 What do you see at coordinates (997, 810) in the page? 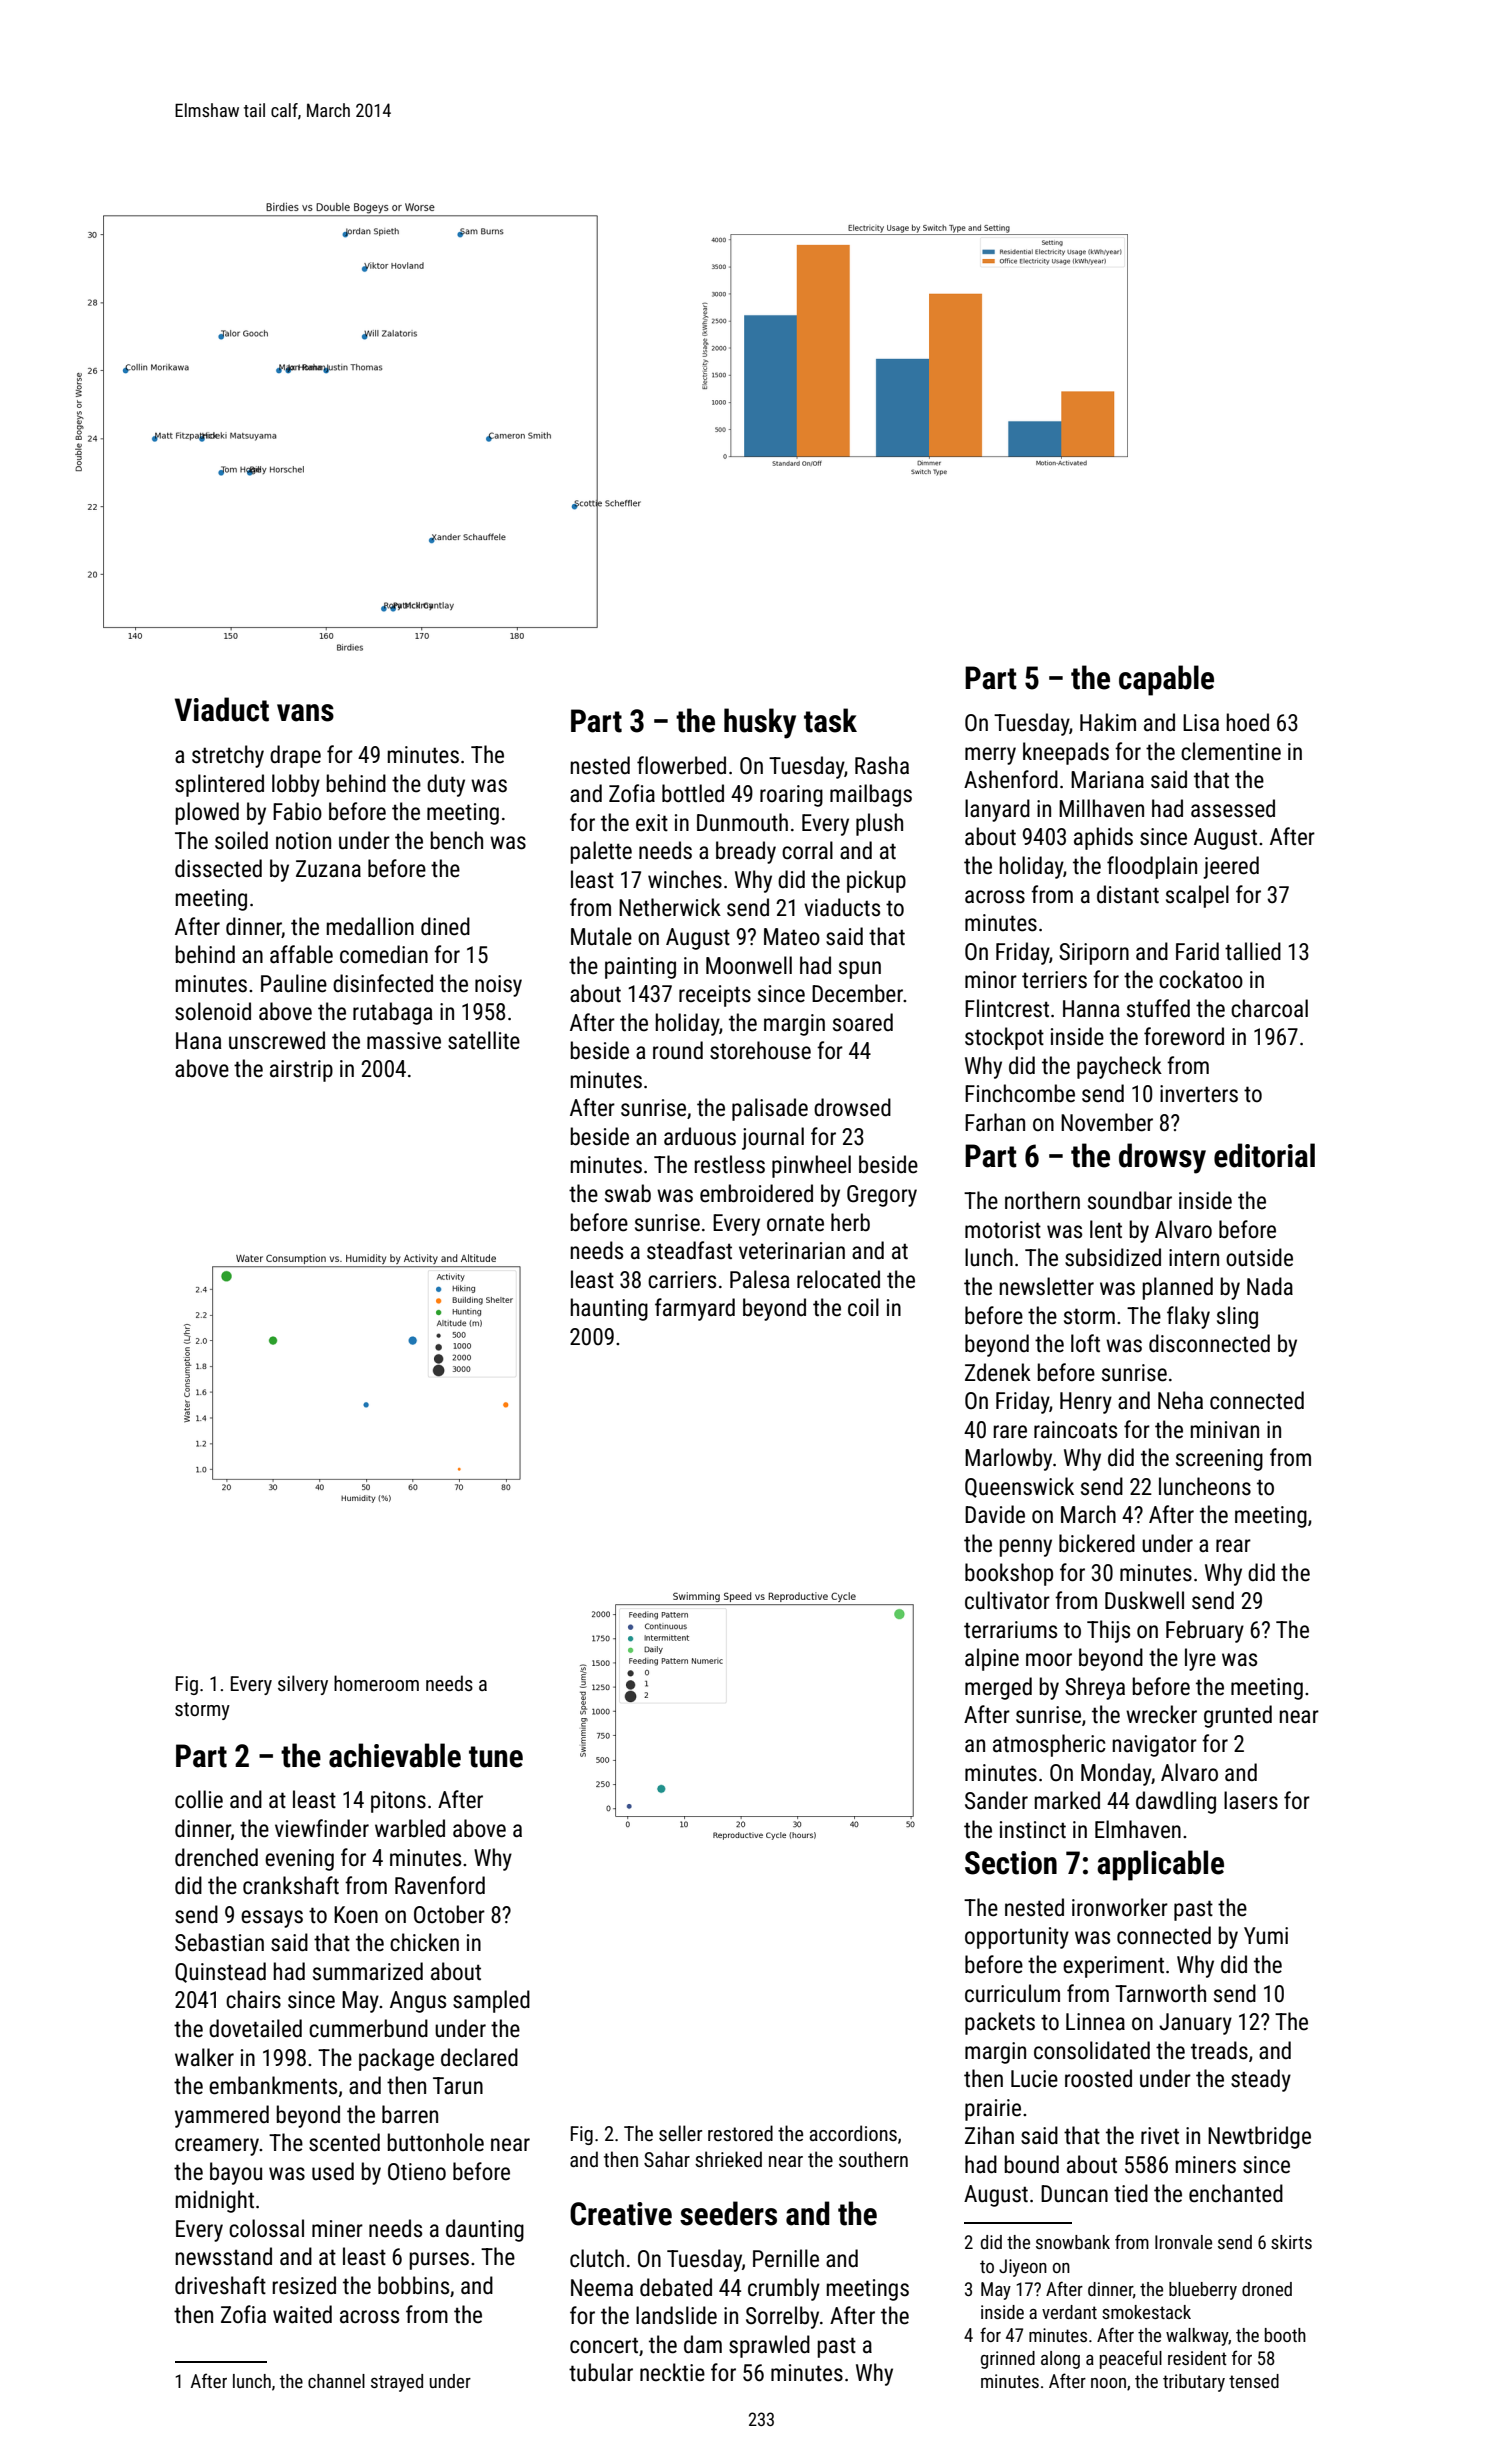
I see `lanyard` at bounding box center [997, 810].
